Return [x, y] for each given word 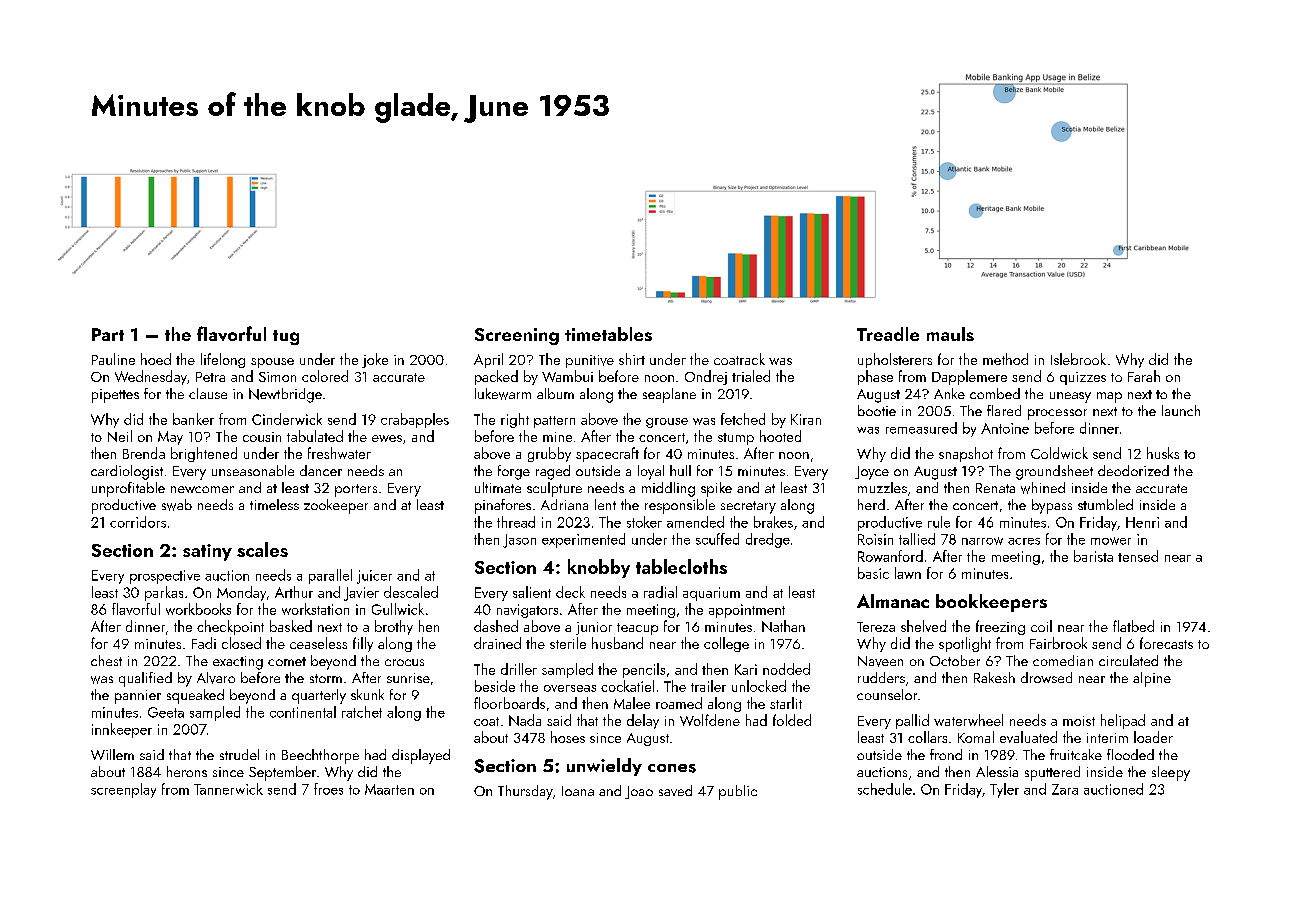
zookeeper [336, 506]
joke [375, 360]
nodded [786, 669]
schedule [885, 789]
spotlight [965, 644]
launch [1181, 410]
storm [326, 678]
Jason [519, 541]
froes [328, 789]
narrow [982, 541]
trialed [751, 376]
